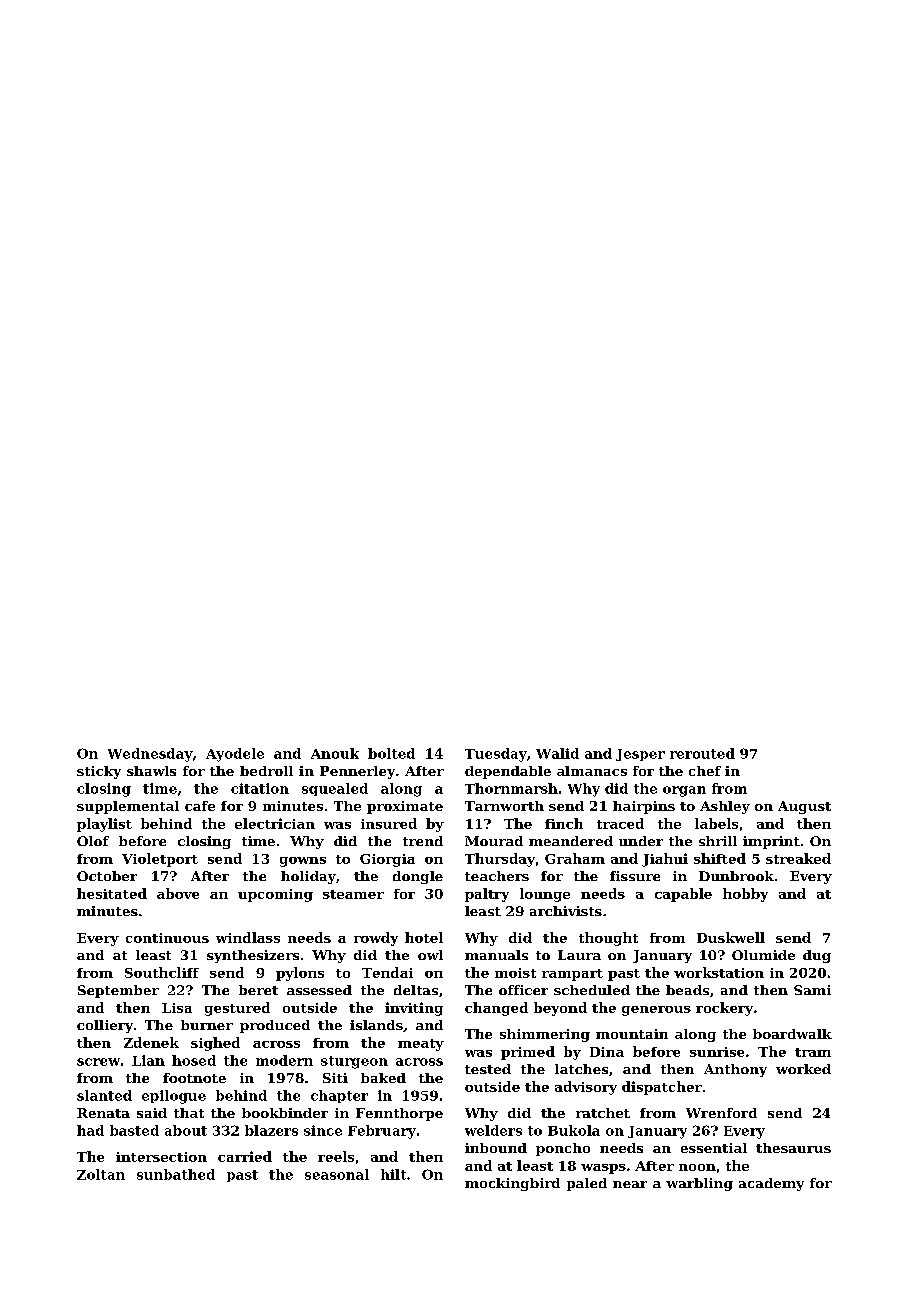 This image has width=908, height=1316. Describe the element at coordinates (798, 858) in the image. I see `streaked` at that location.
